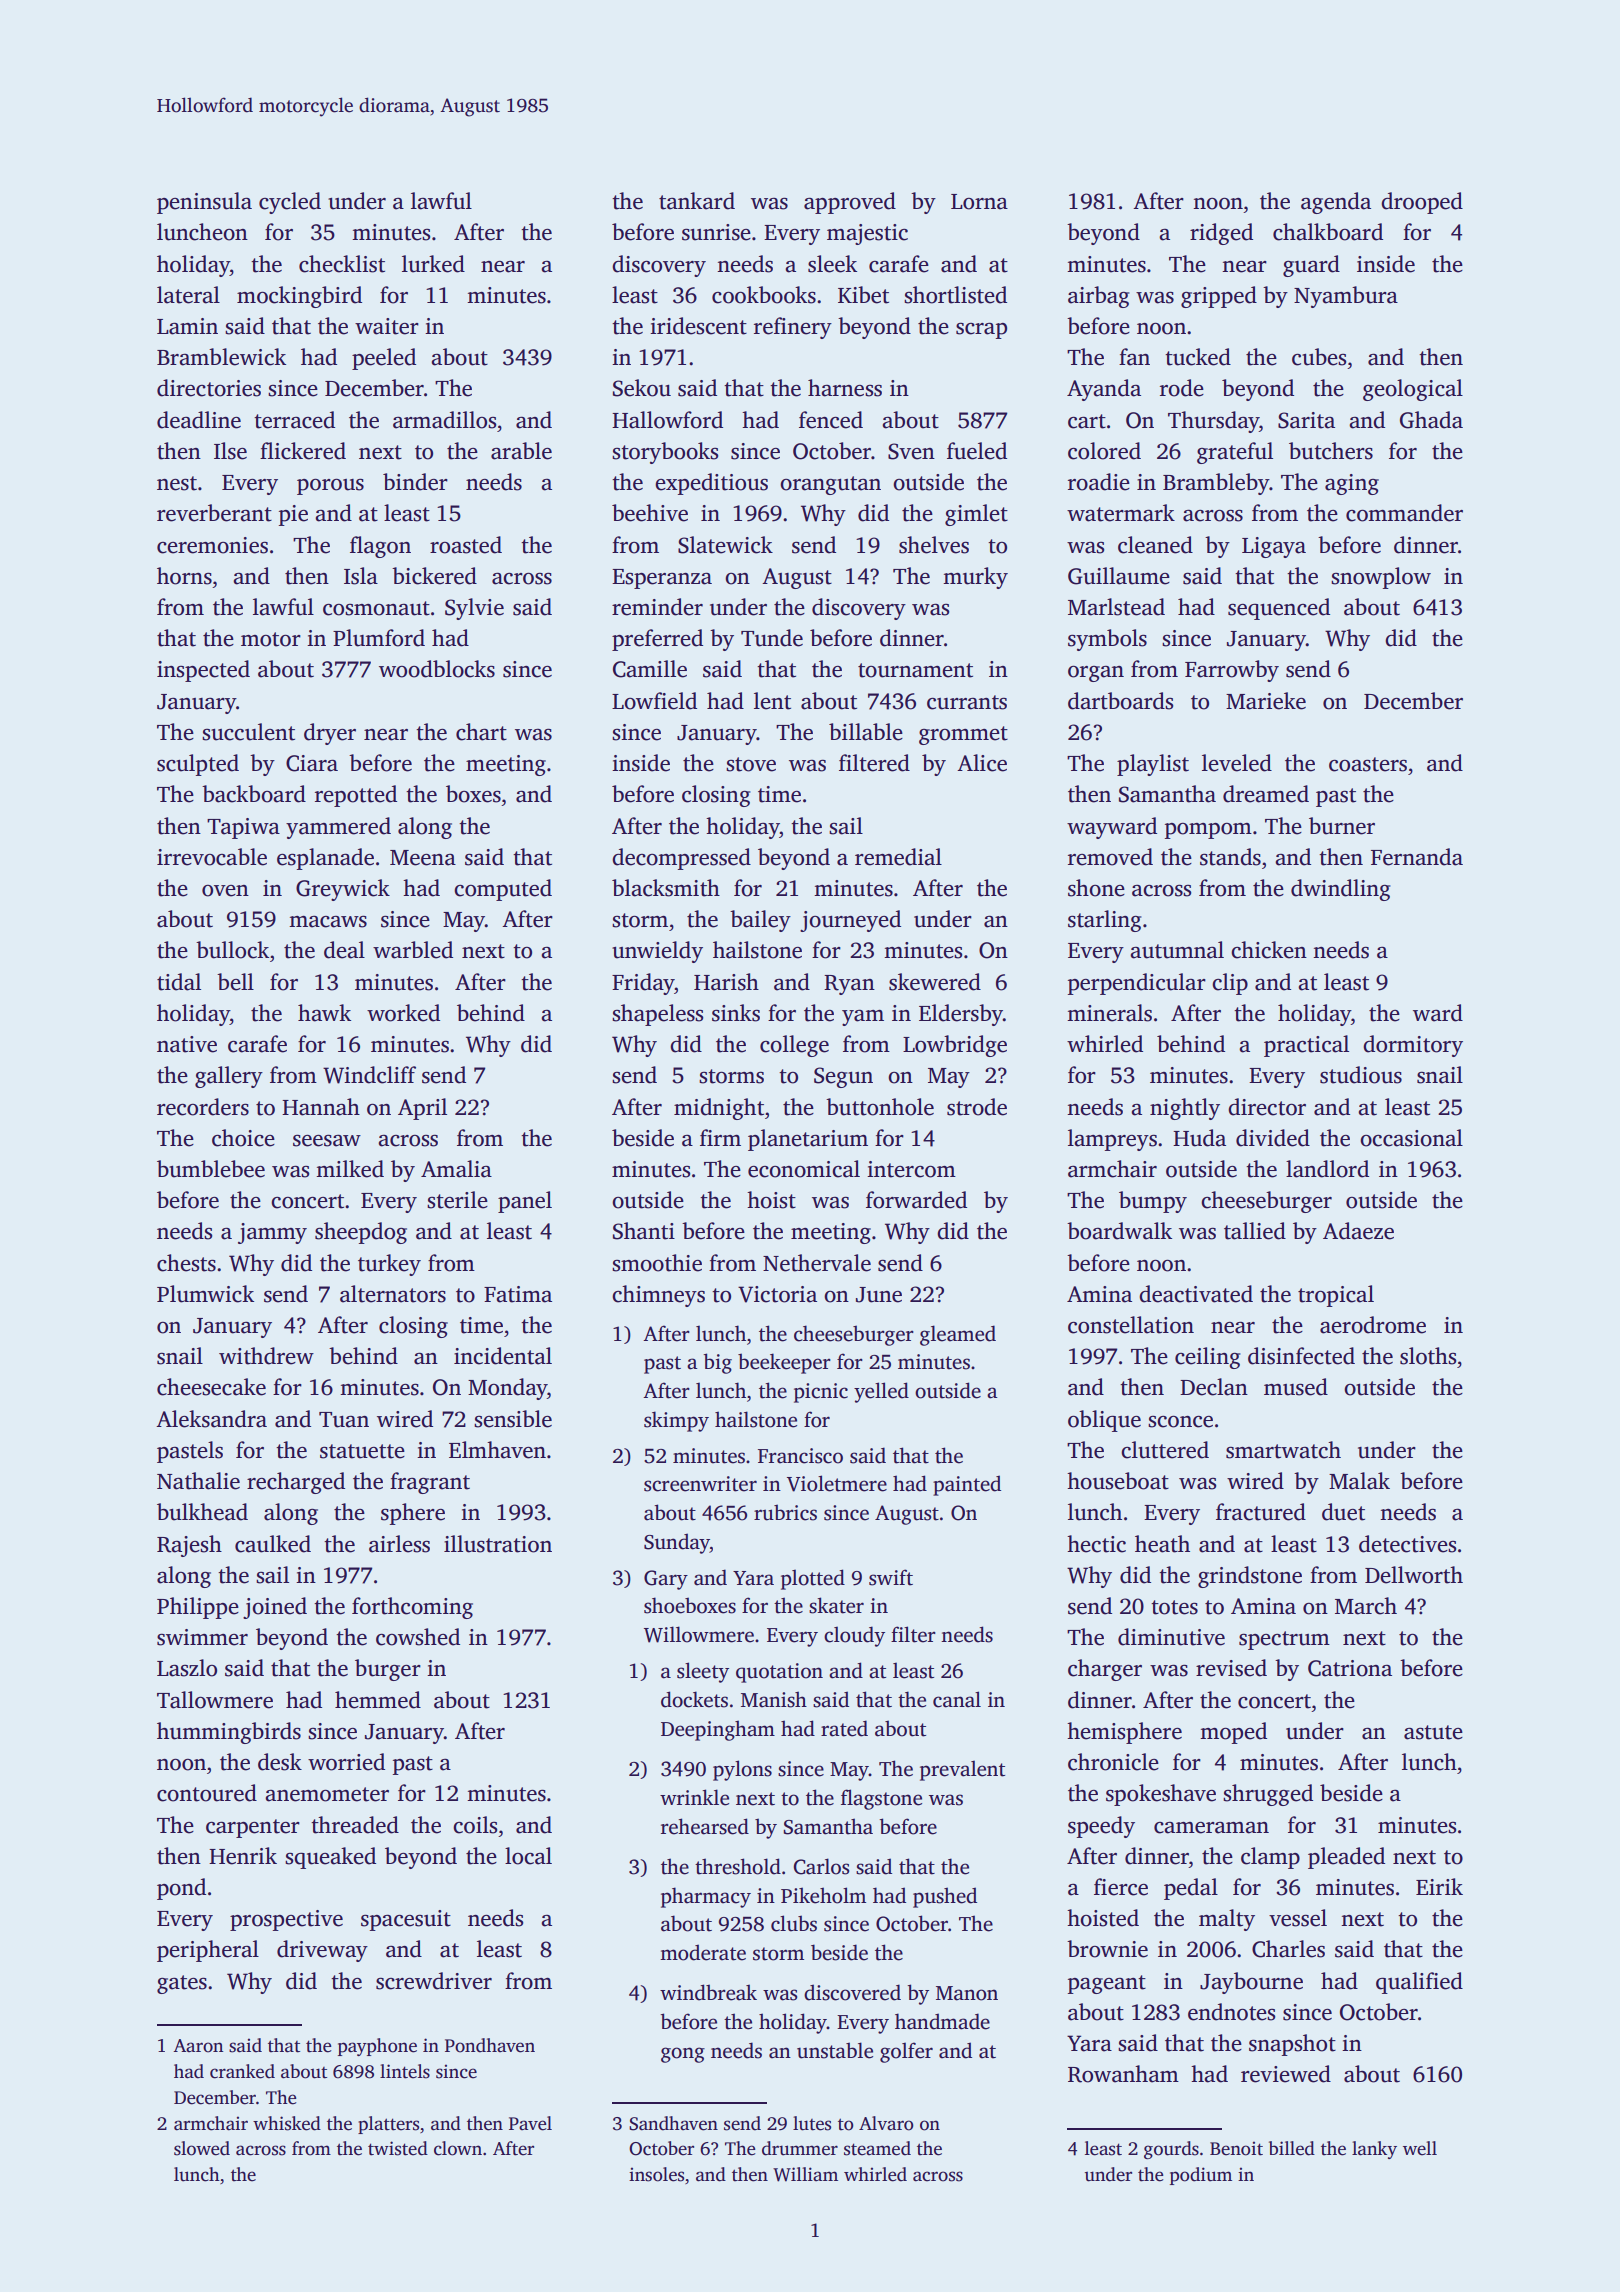 The image size is (1620, 2292). I want to click on slowed, so click(202, 2148).
